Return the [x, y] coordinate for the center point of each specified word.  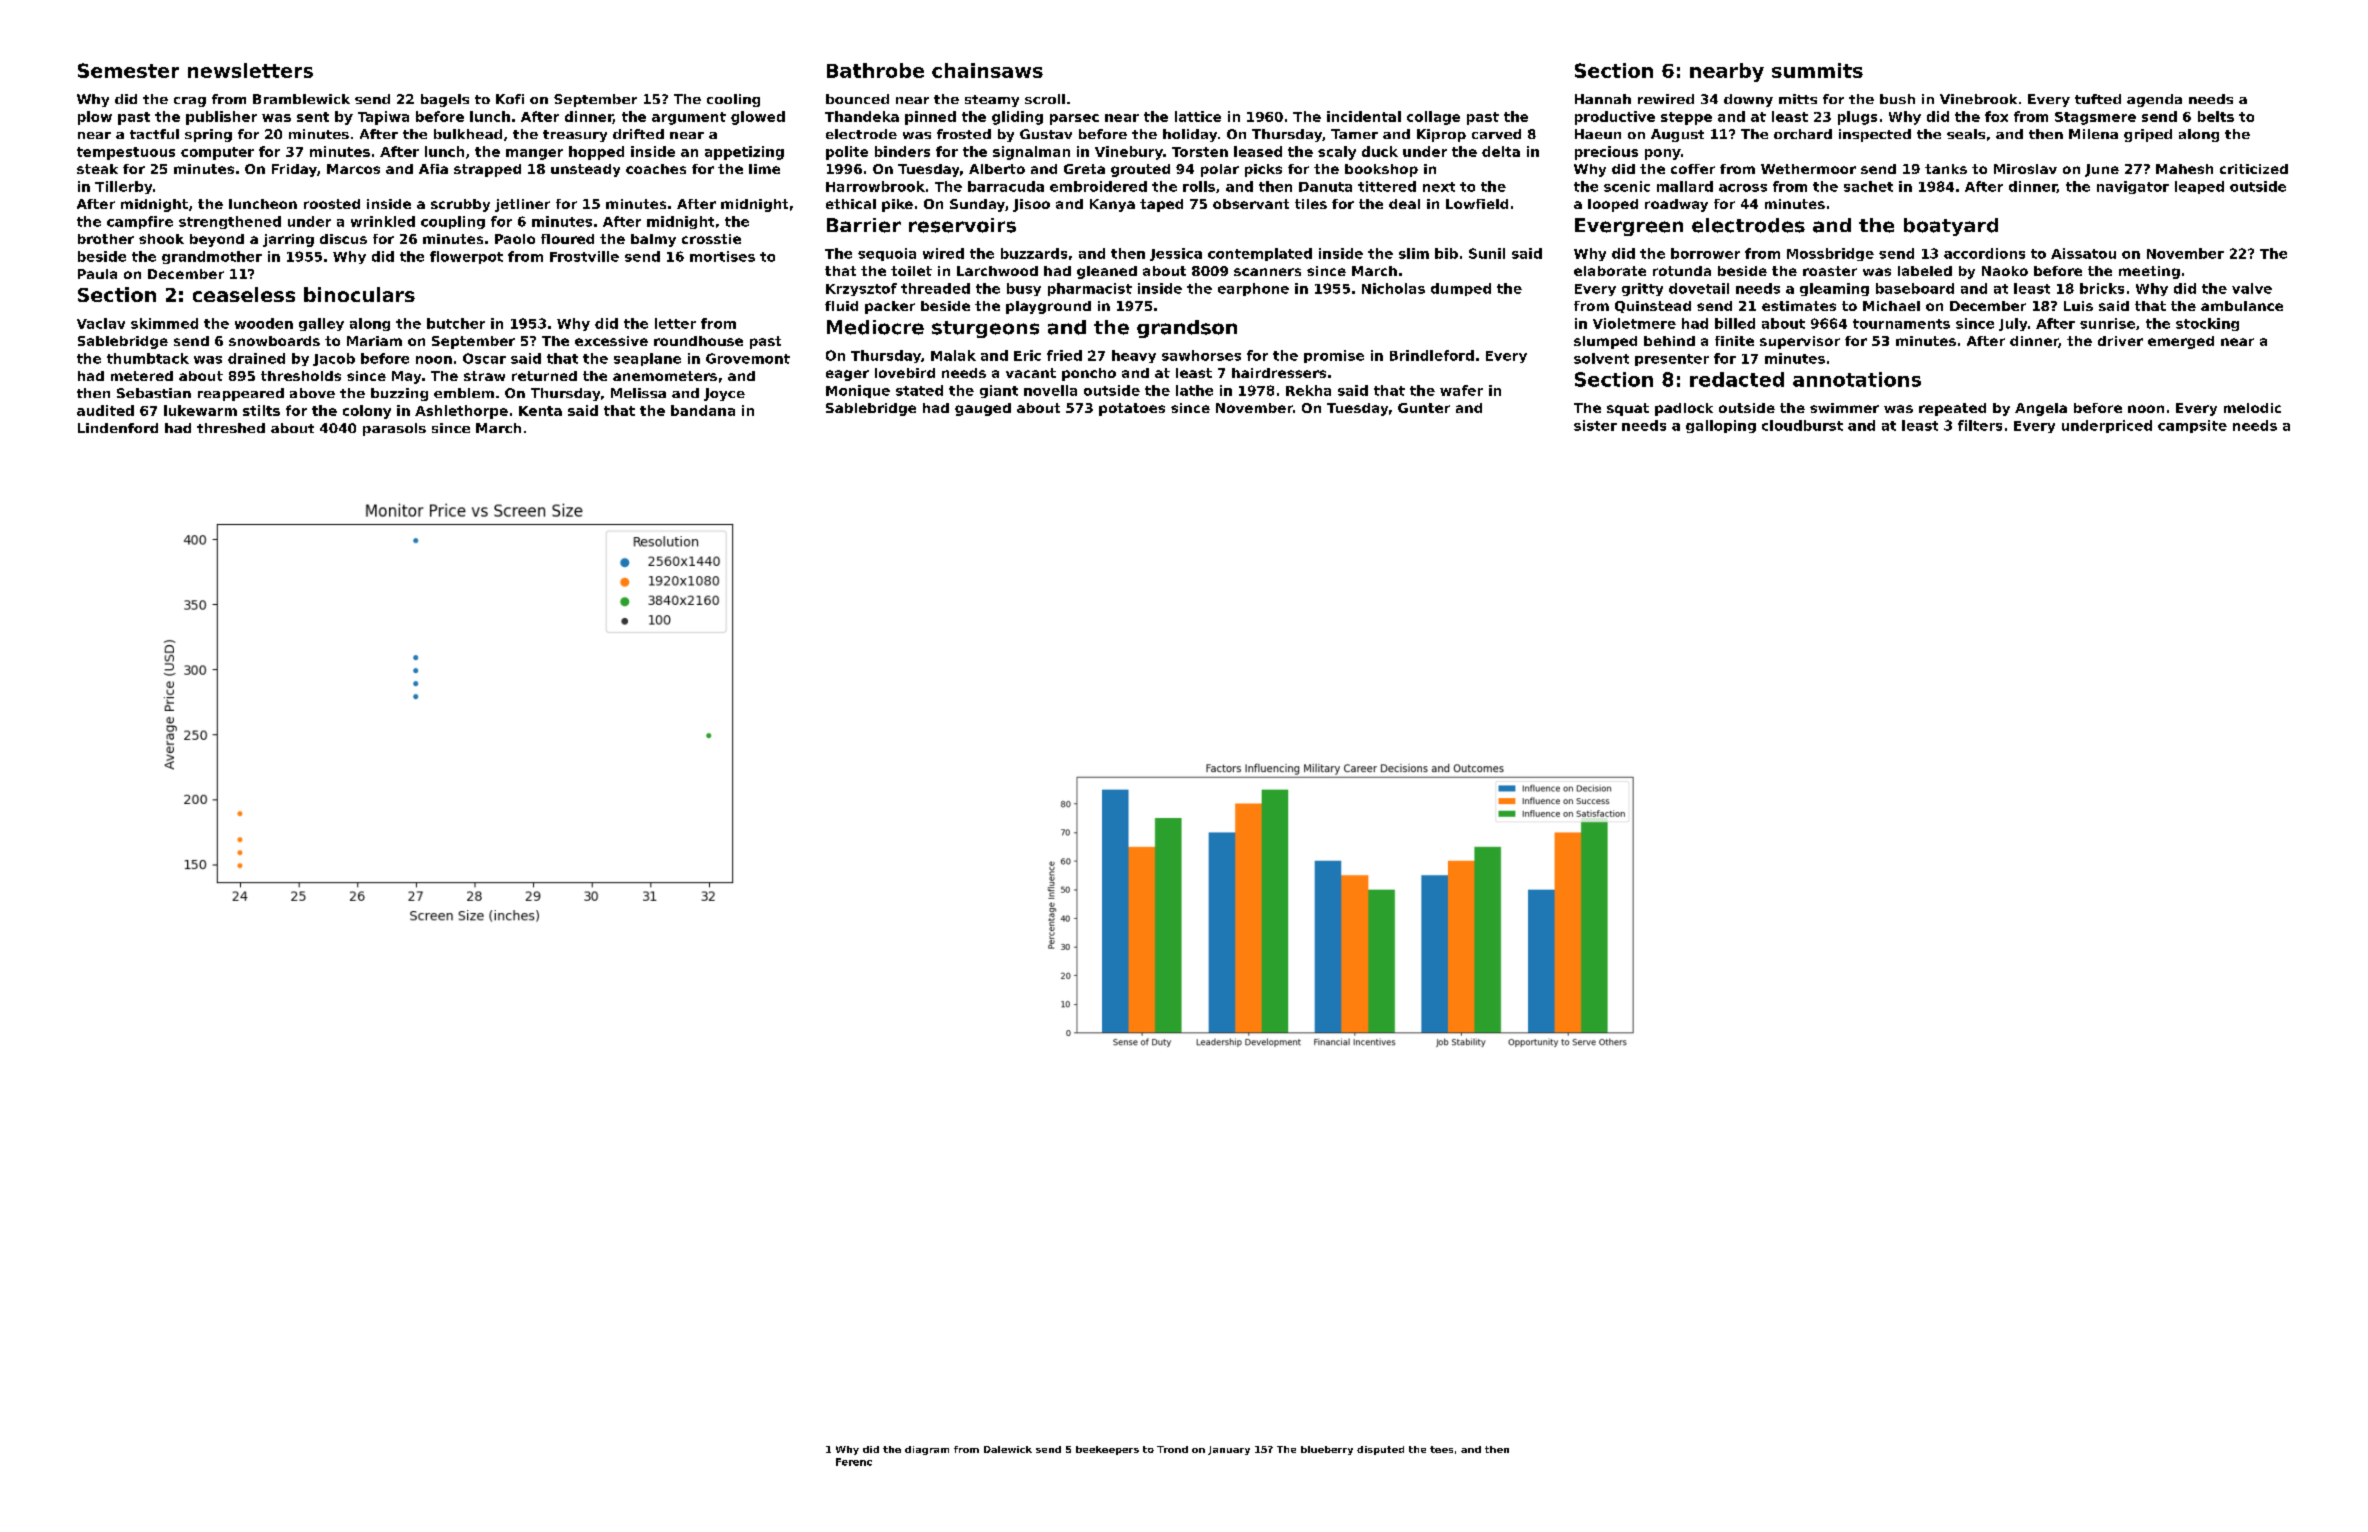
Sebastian [154, 393]
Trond [1172, 1449]
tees [1441, 1449]
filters [1980, 425]
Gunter [1424, 408]
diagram [927, 1450]
